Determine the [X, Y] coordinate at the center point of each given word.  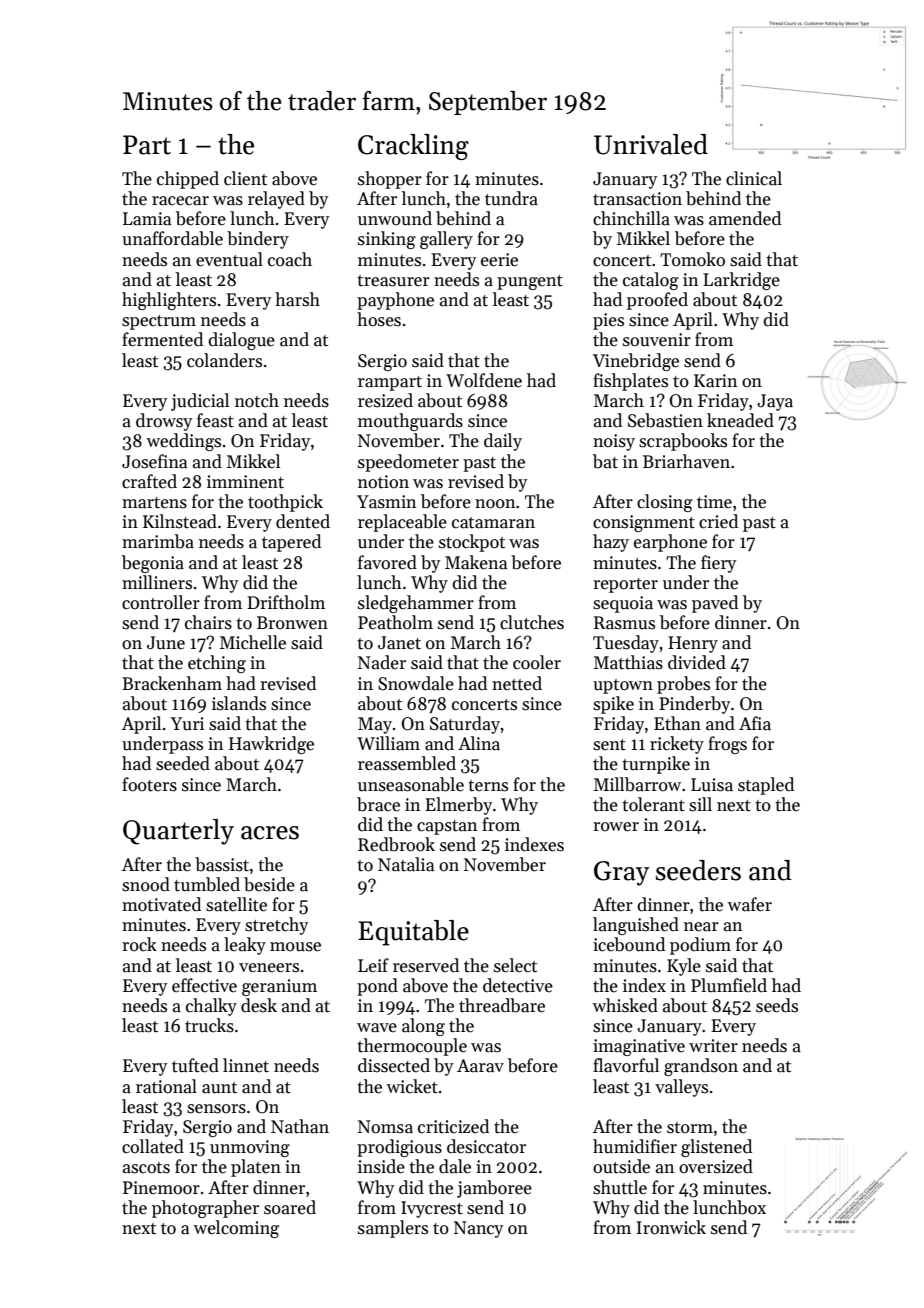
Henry [693, 644]
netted [517, 683]
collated [153, 1146]
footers [149, 784]
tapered [291, 543]
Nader [382, 662]
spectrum [159, 322]
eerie [499, 260]
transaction [637, 199]
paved [715, 604]
